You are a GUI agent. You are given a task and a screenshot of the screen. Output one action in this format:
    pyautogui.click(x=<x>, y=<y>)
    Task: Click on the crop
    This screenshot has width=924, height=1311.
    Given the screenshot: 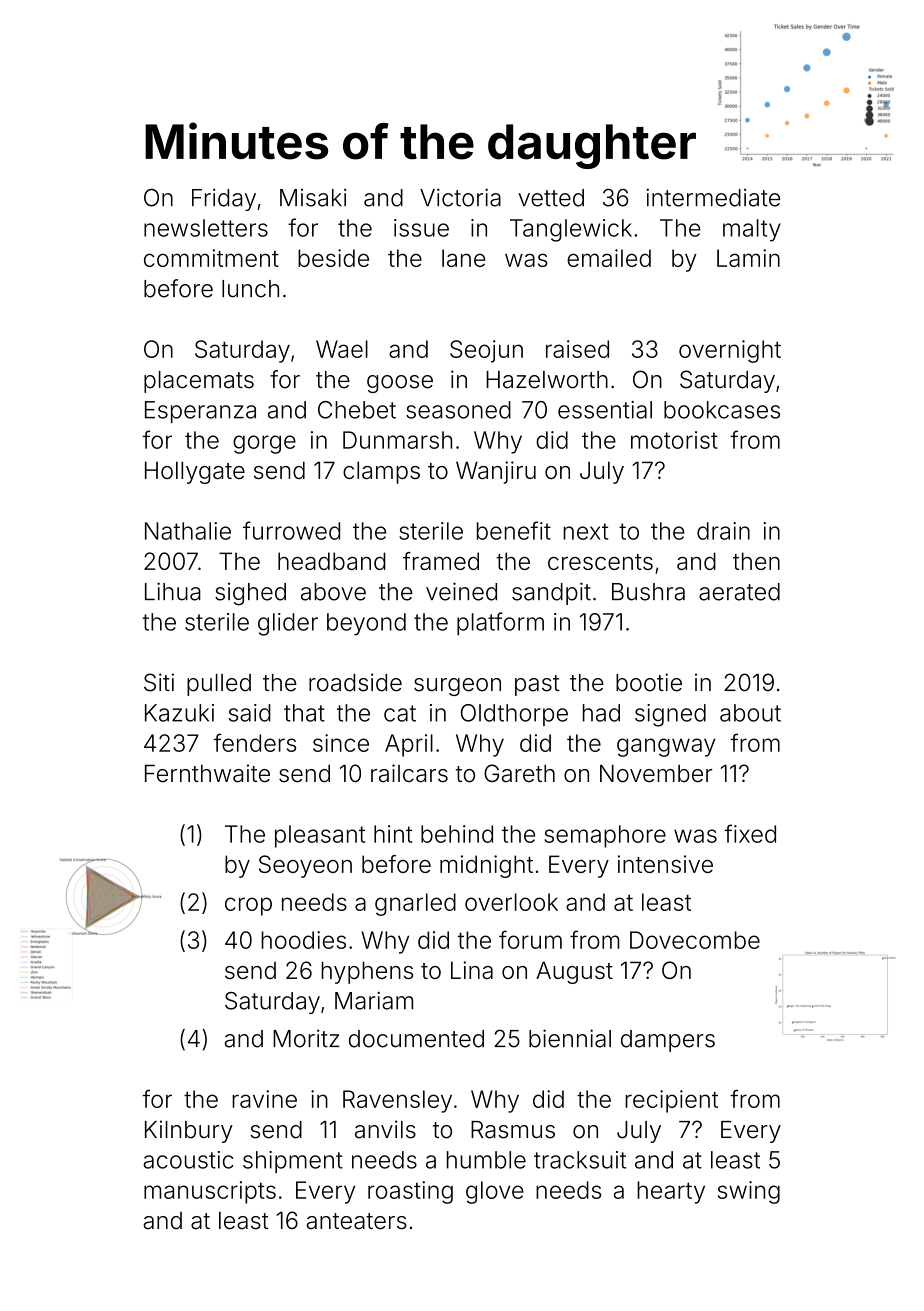 What is the action you would take?
    pyautogui.click(x=248, y=906)
